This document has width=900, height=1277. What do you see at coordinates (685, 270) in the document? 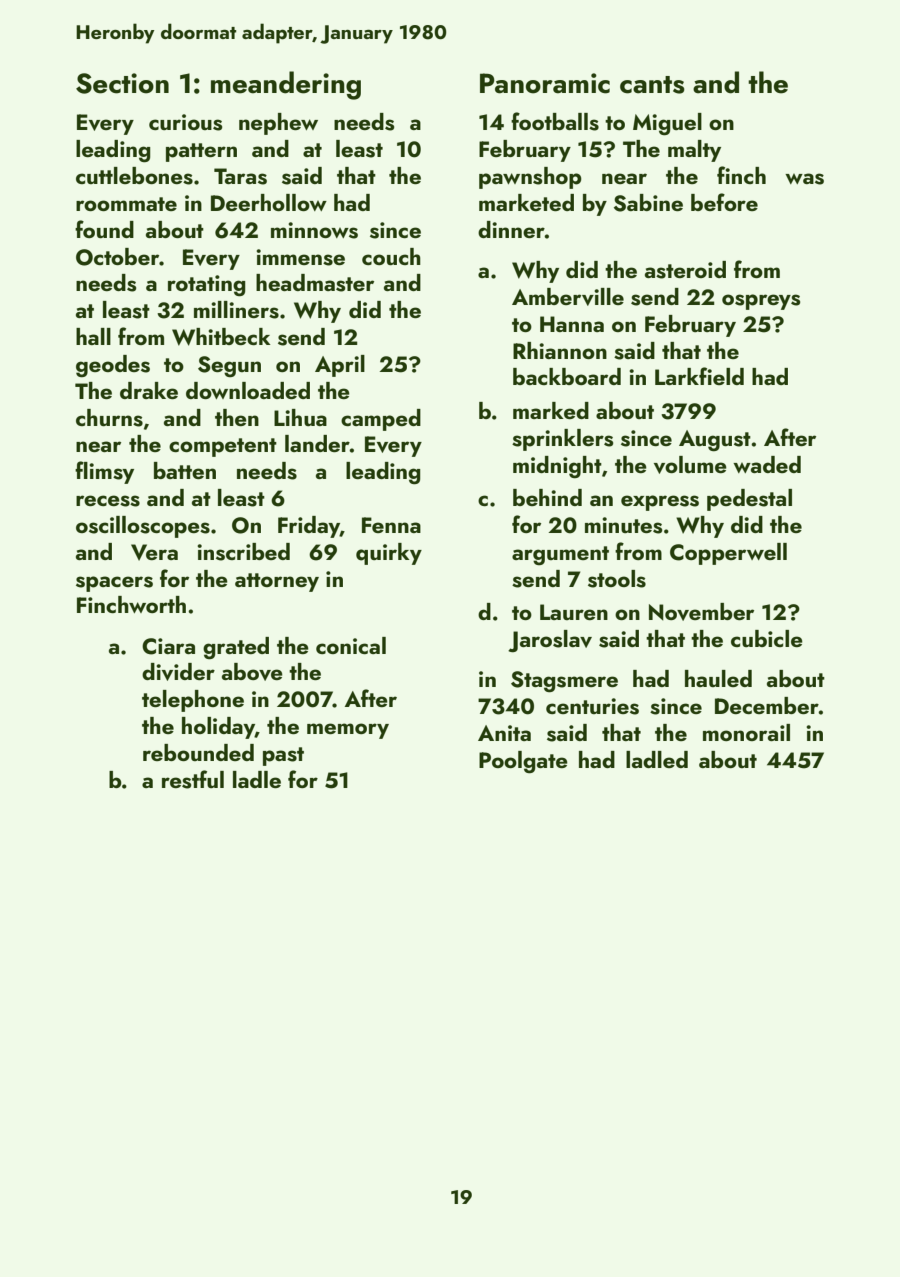
I see `asteroid` at bounding box center [685, 270].
